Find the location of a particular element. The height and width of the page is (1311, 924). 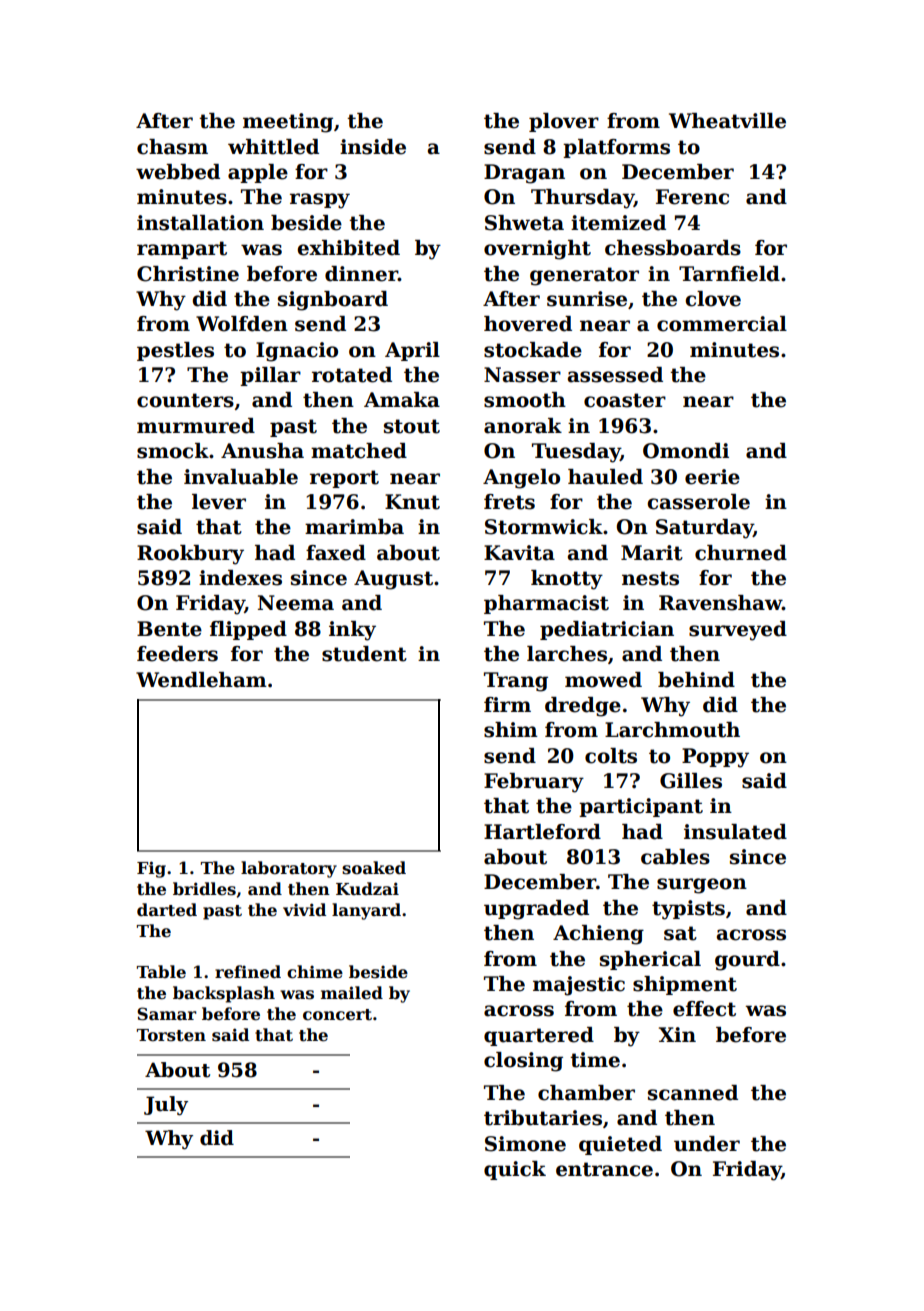

insulated is located at coordinates (735, 832).
